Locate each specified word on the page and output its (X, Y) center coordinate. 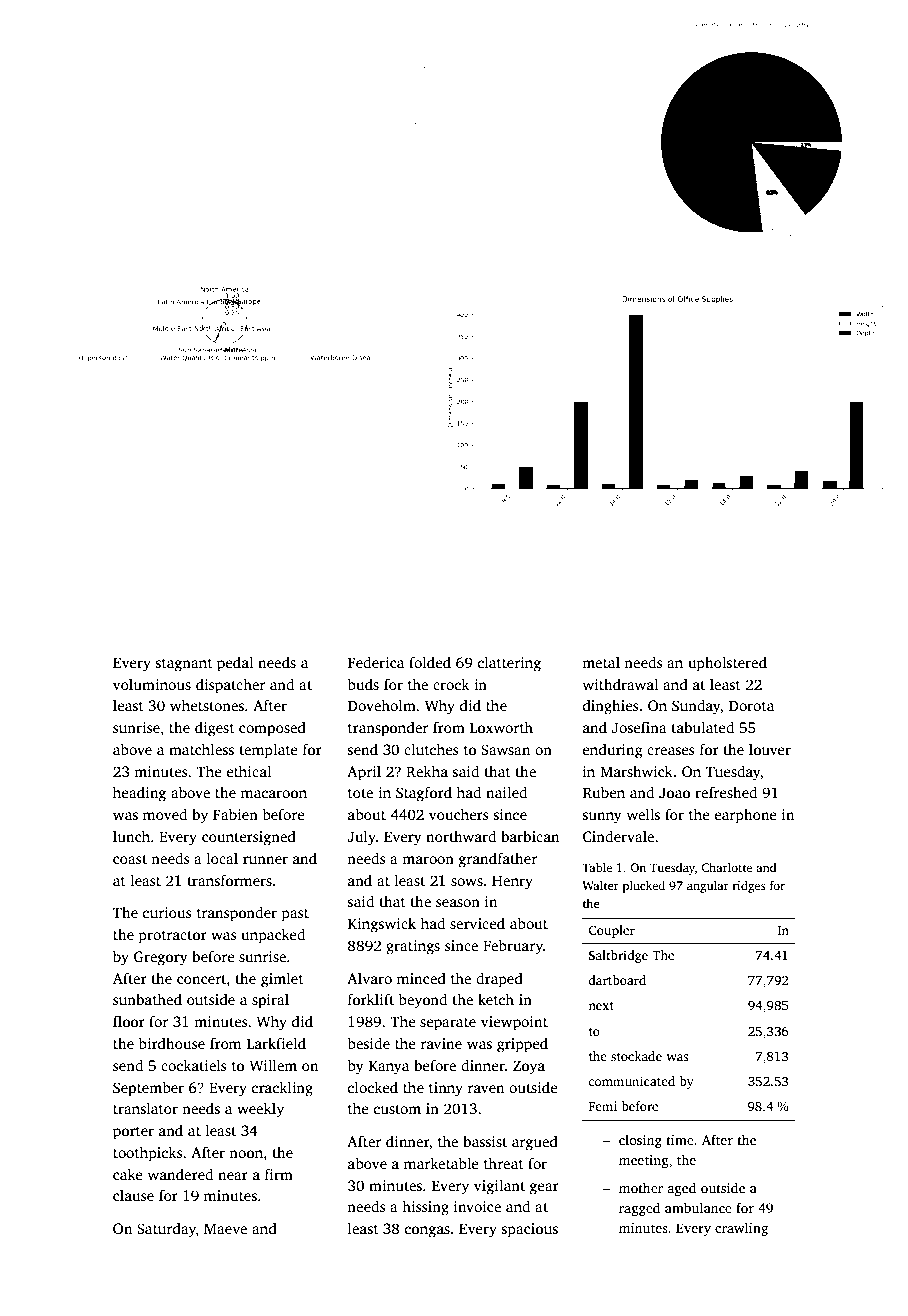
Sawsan (506, 749)
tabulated (703, 727)
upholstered (727, 664)
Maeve (225, 1228)
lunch (131, 836)
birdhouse (171, 1043)
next (601, 1006)
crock (451, 684)
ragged (639, 1209)
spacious (530, 1230)
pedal (235, 664)
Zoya (529, 1067)
